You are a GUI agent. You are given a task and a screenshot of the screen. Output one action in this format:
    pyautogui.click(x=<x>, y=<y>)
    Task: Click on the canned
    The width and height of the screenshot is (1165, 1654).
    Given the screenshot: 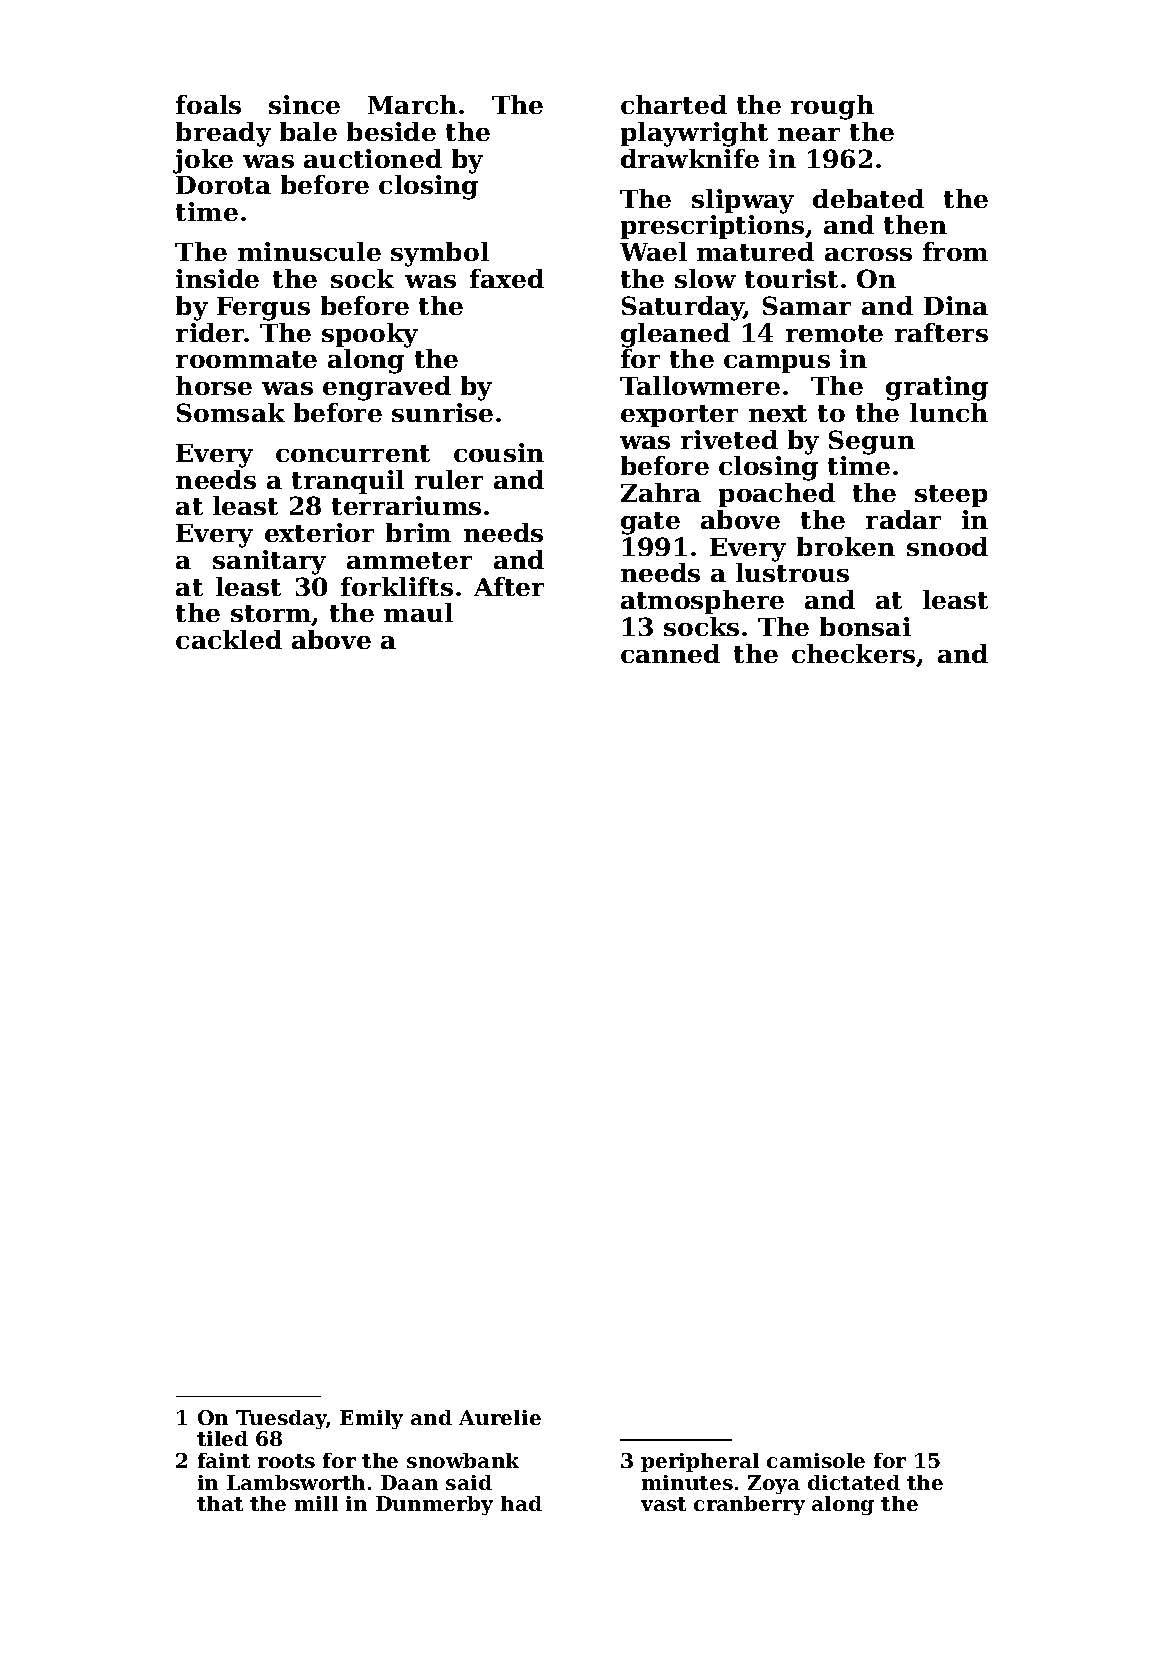 What is the action you would take?
    pyautogui.click(x=670, y=653)
